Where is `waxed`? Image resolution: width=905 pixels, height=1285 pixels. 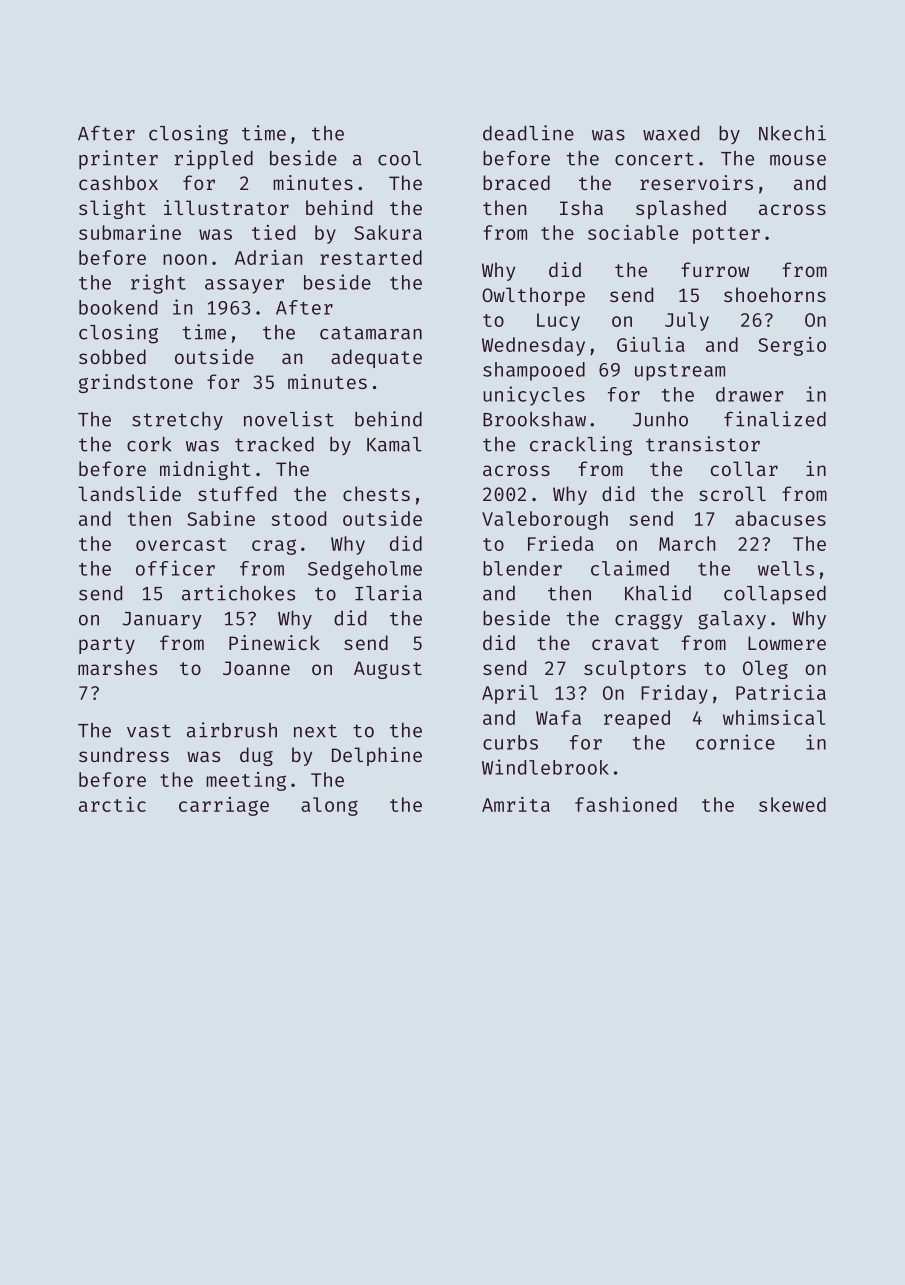
waxed is located at coordinates (671, 133).
